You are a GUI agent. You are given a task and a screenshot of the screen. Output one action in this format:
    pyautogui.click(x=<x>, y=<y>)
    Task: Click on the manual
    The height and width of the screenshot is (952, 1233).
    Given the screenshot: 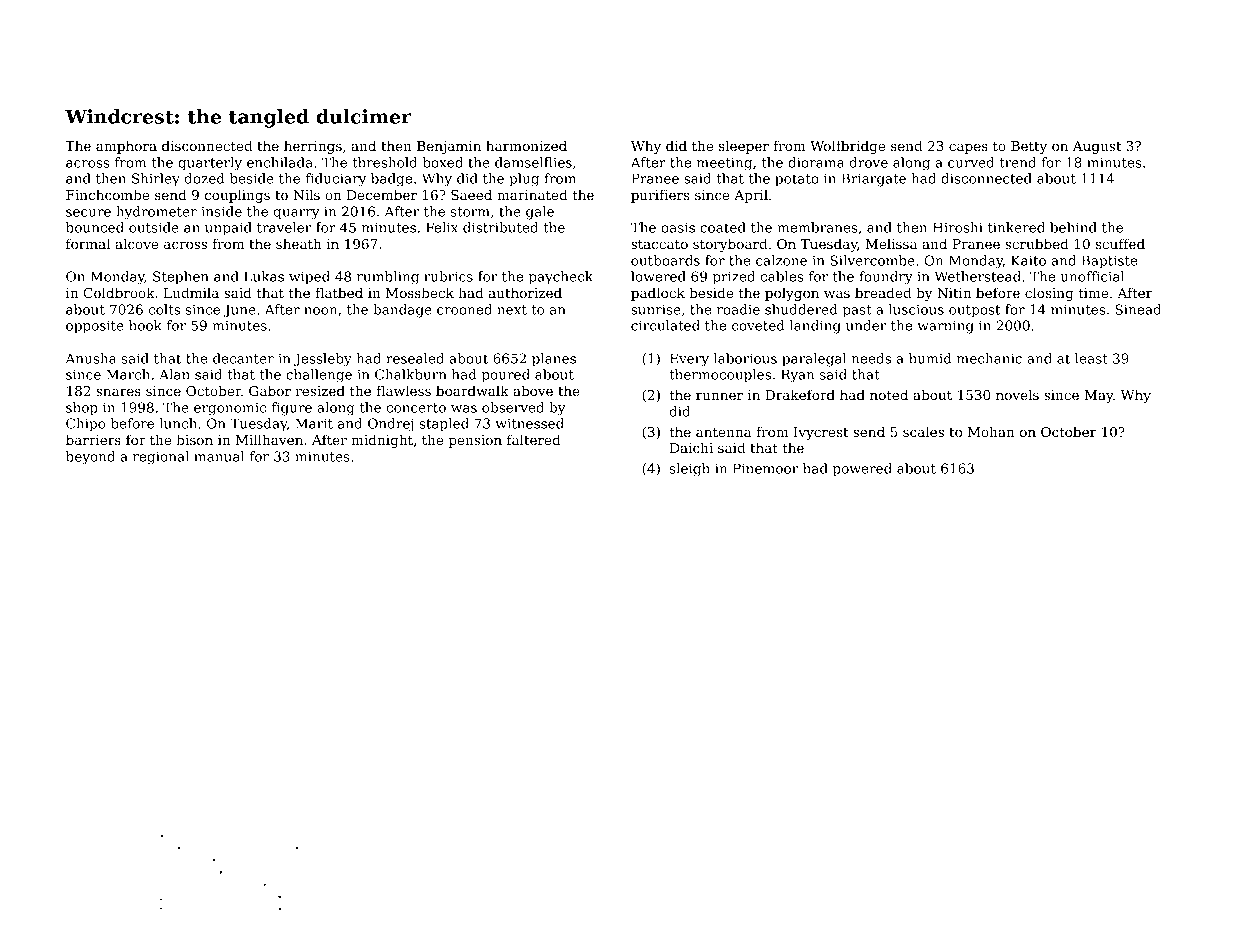 What is the action you would take?
    pyautogui.click(x=219, y=456)
